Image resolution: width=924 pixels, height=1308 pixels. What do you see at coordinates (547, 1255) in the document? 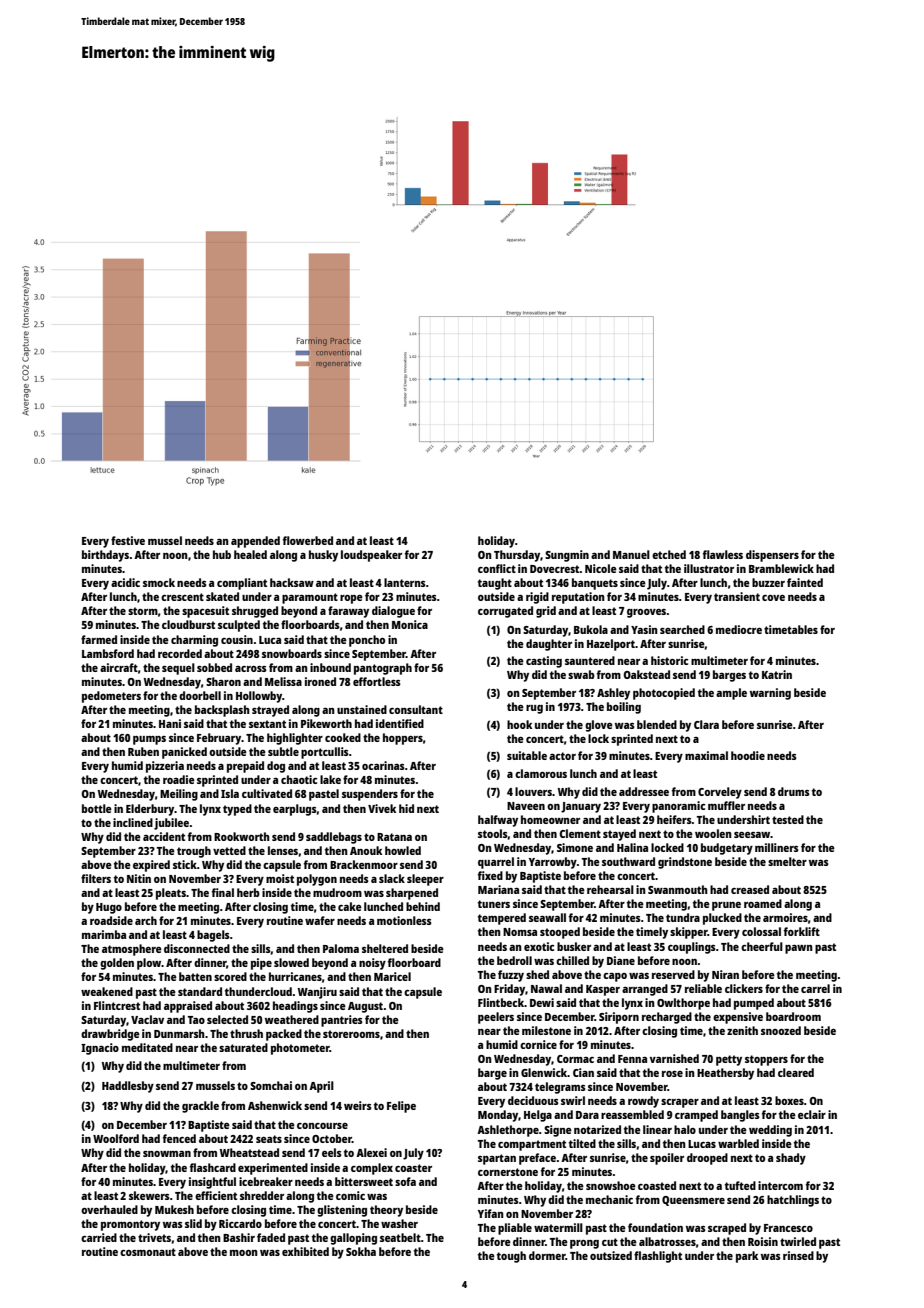
I see `dormer` at bounding box center [547, 1255].
